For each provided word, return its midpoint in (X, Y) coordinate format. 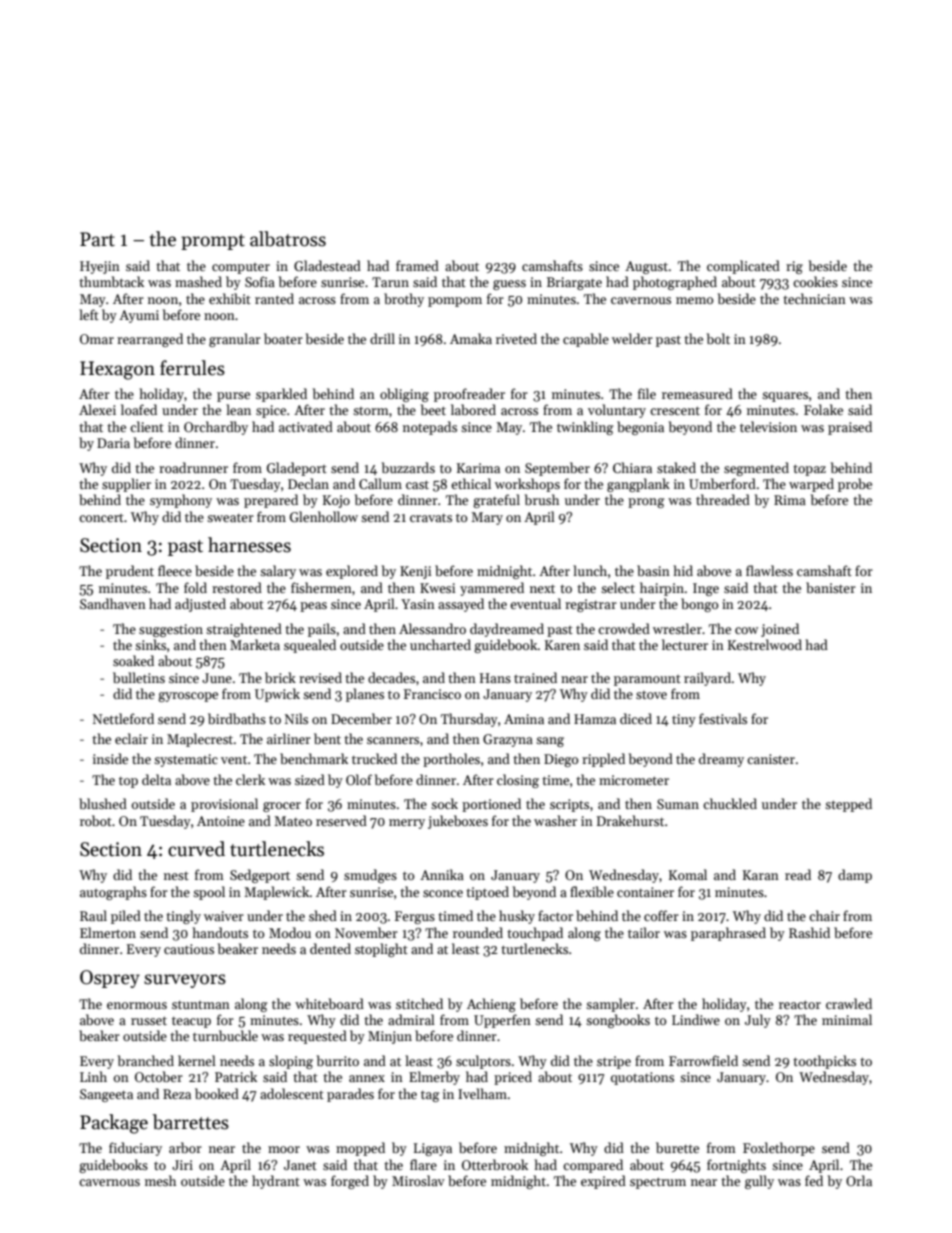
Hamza (595, 719)
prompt (213, 242)
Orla (859, 1180)
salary (278, 572)
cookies (815, 281)
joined (780, 630)
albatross (288, 239)
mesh (160, 1180)
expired (603, 1182)
